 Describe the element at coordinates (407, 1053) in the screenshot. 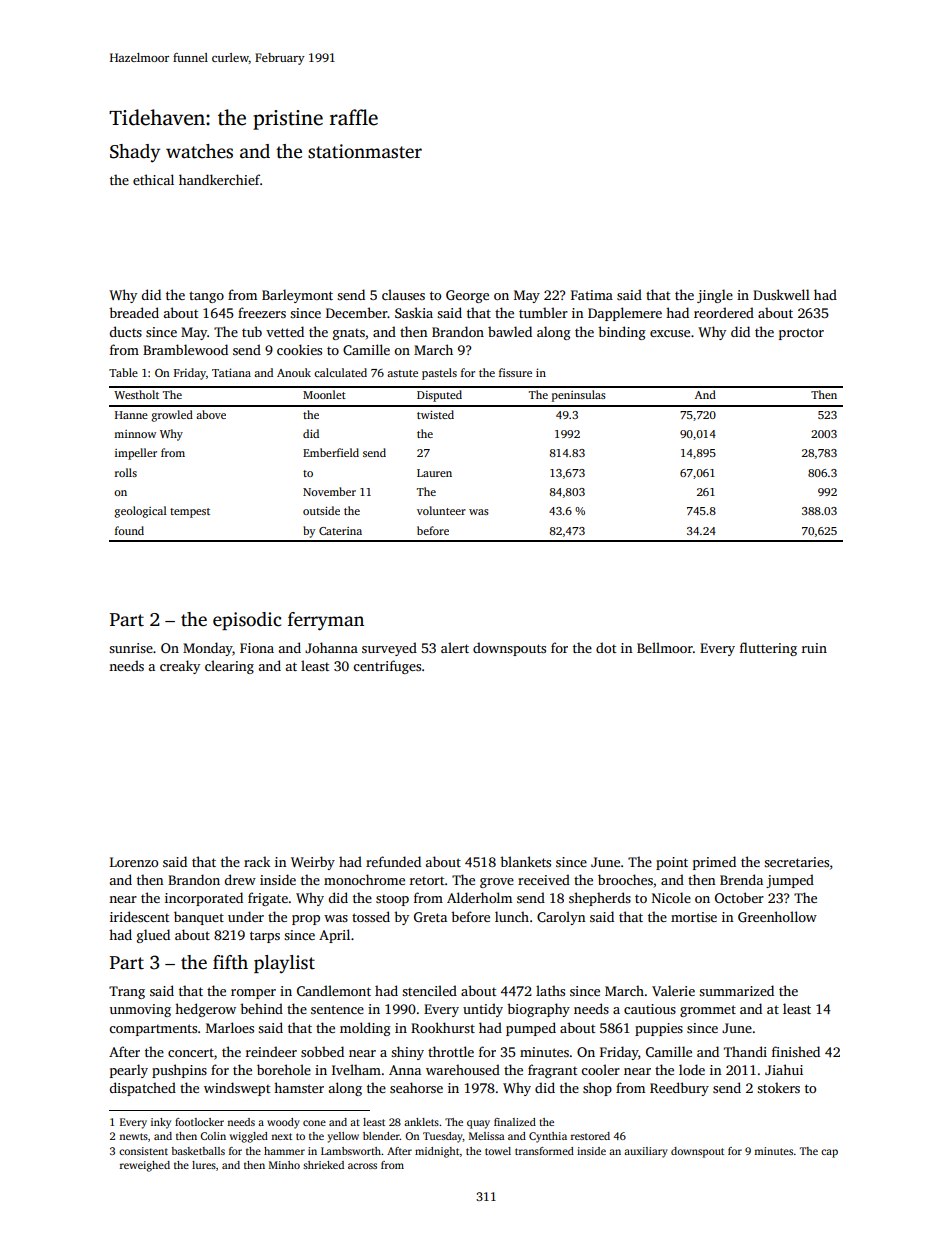

I see `shiny` at that location.
